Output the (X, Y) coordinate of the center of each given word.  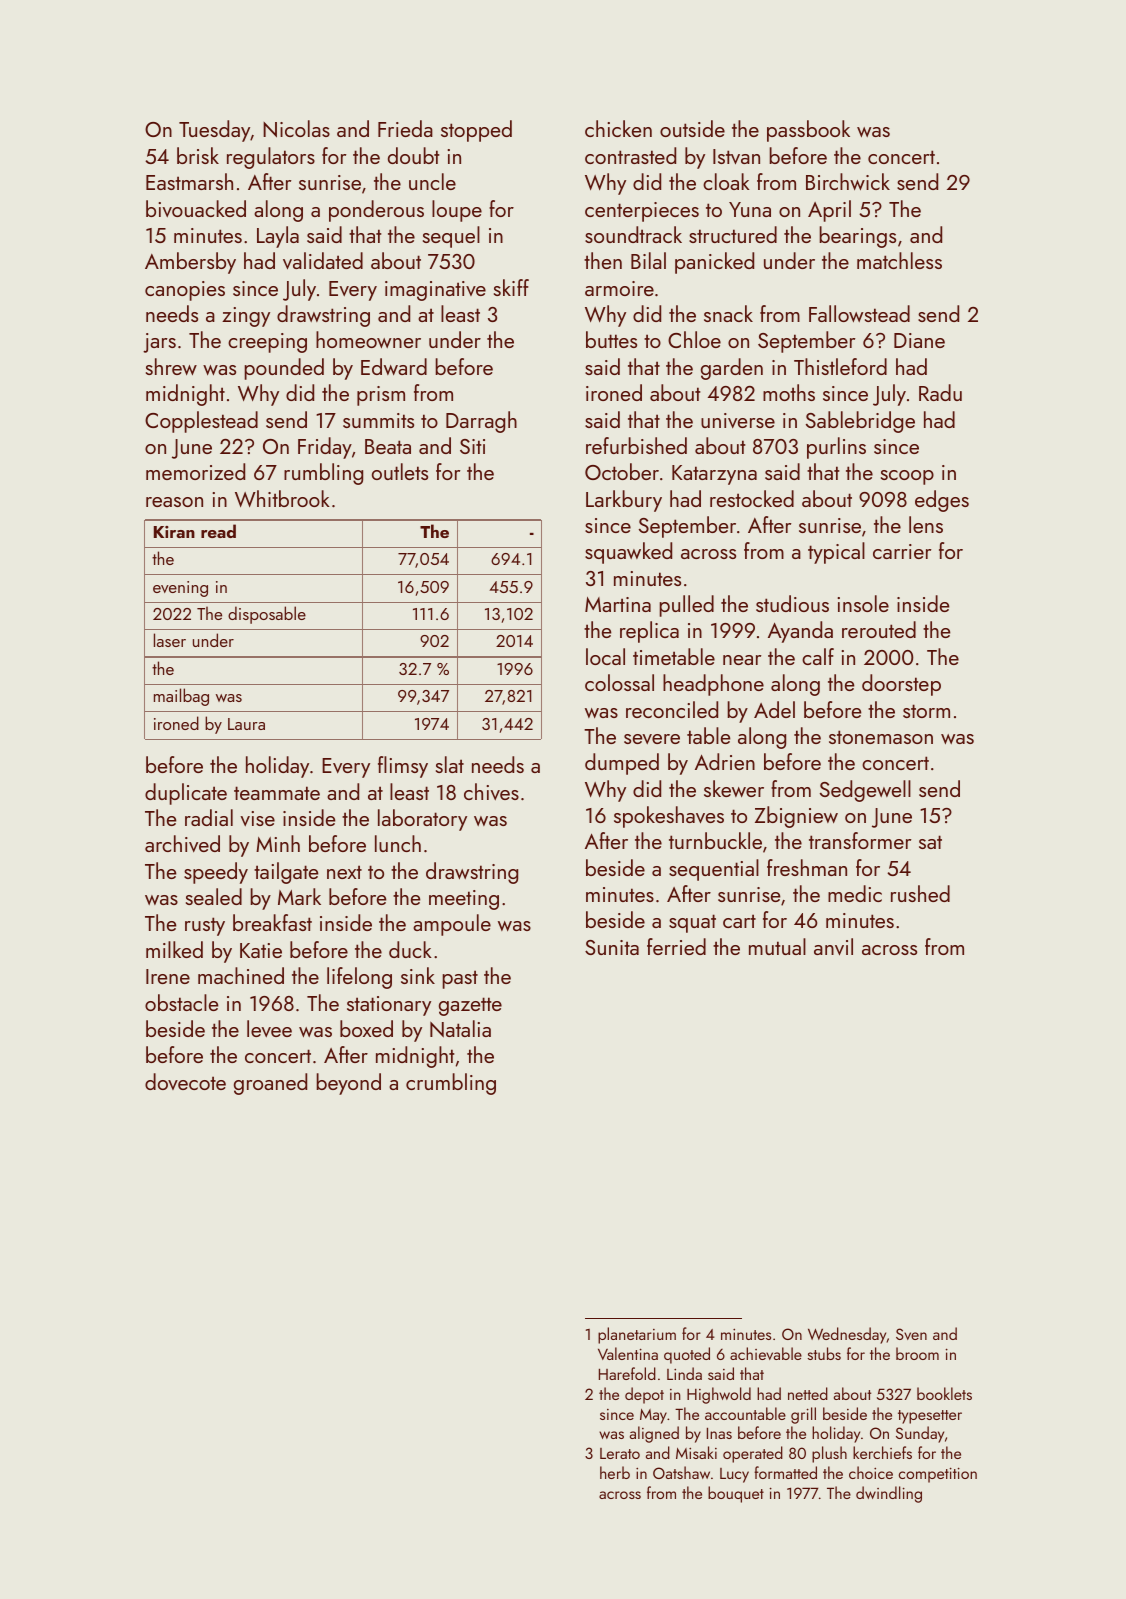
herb (615, 1472)
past (460, 979)
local (605, 656)
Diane (919, 340)
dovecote (185, 1081)
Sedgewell (865, 791)
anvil (833, 947)
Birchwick (848, 181)
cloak (726, 181)
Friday (325, 448)
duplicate (186, 794)
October (622, 471)
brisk (198, 155)
